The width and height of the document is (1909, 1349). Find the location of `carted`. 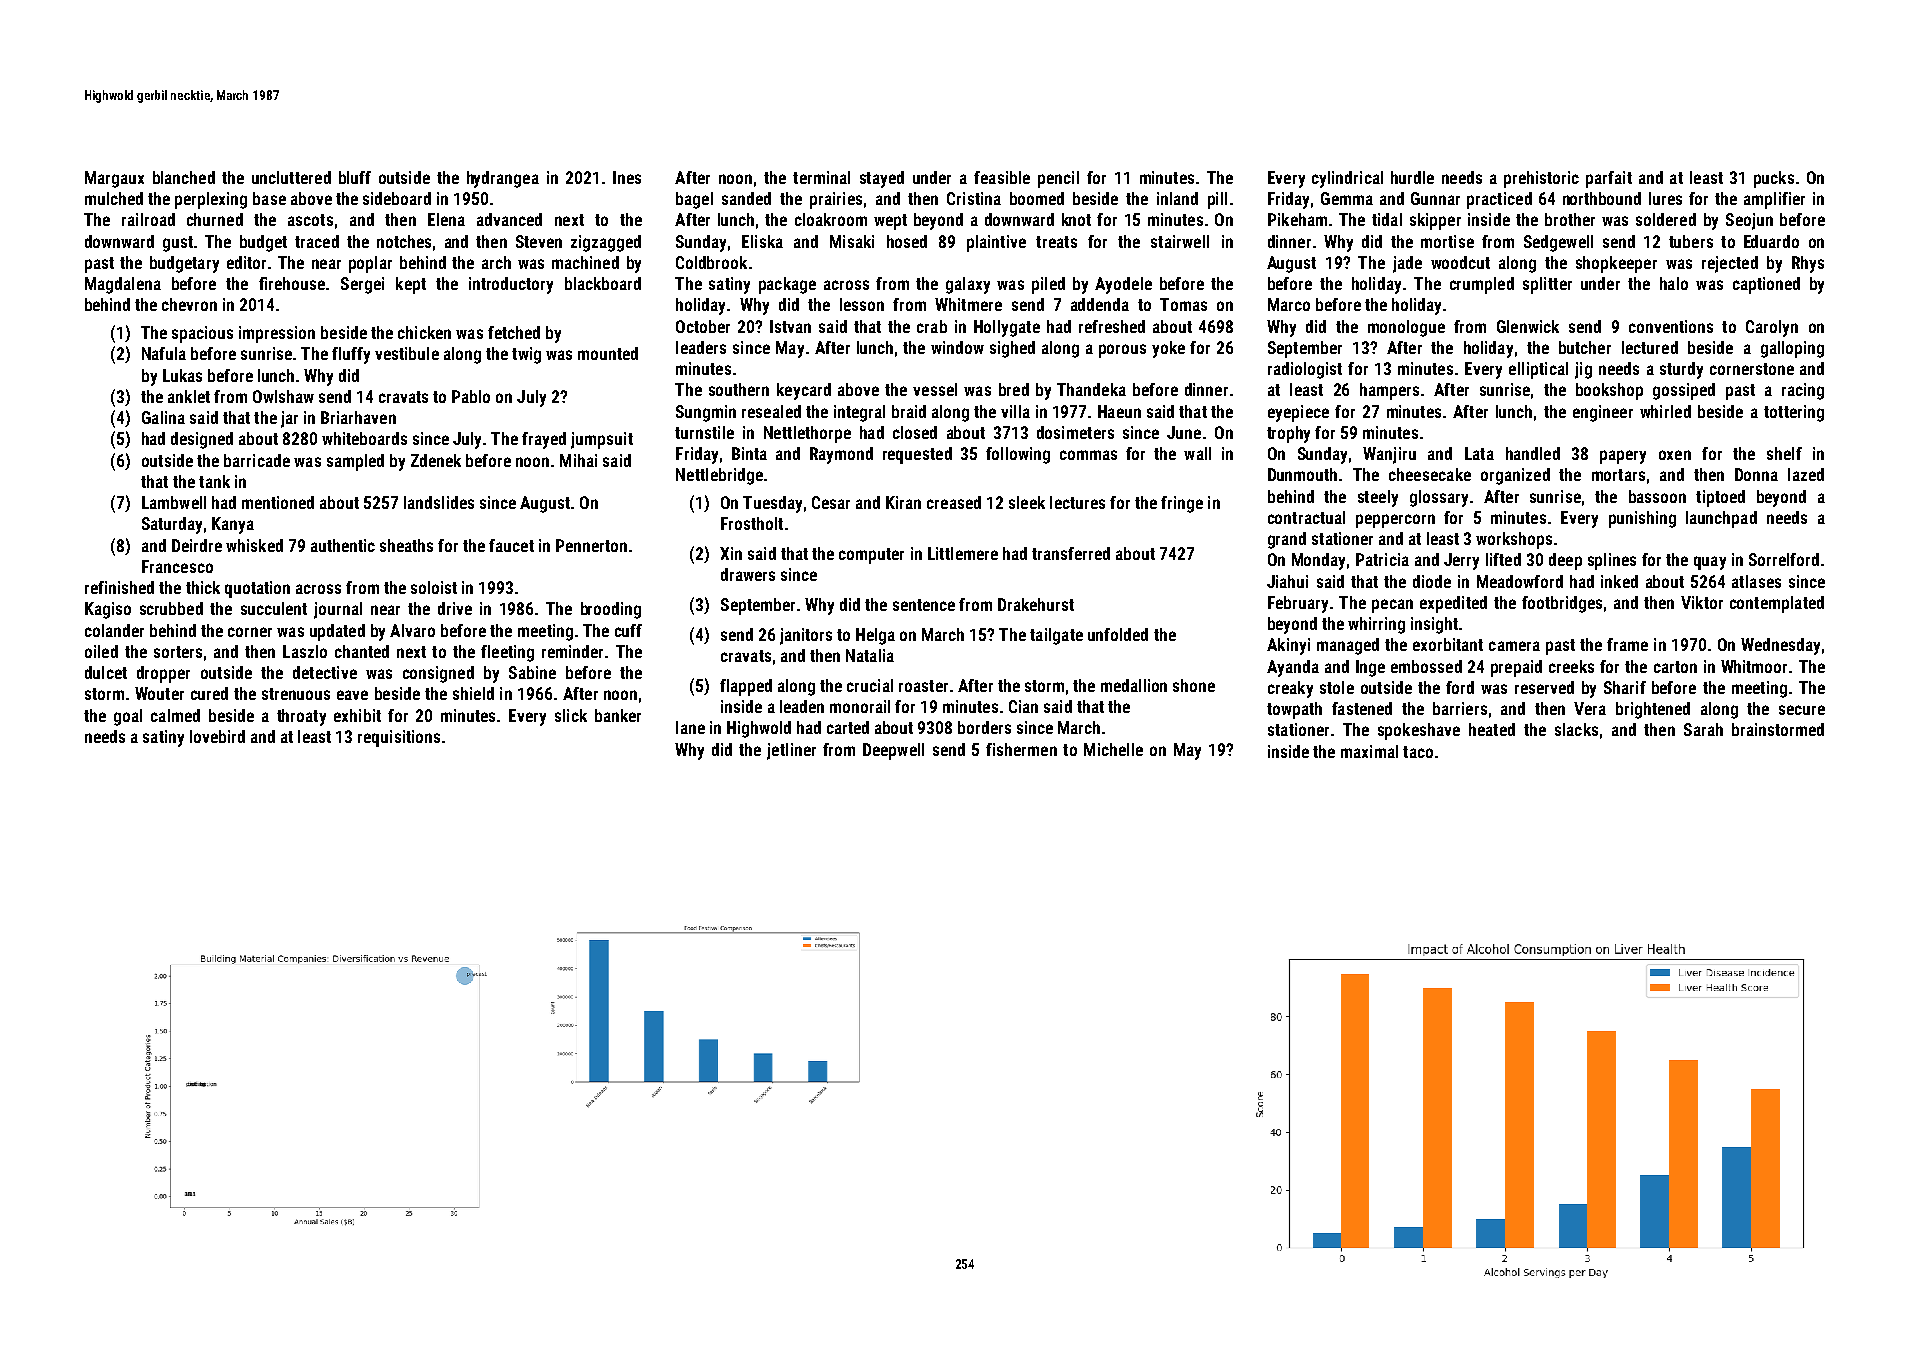

carted is located at coordinates (848, 727).
